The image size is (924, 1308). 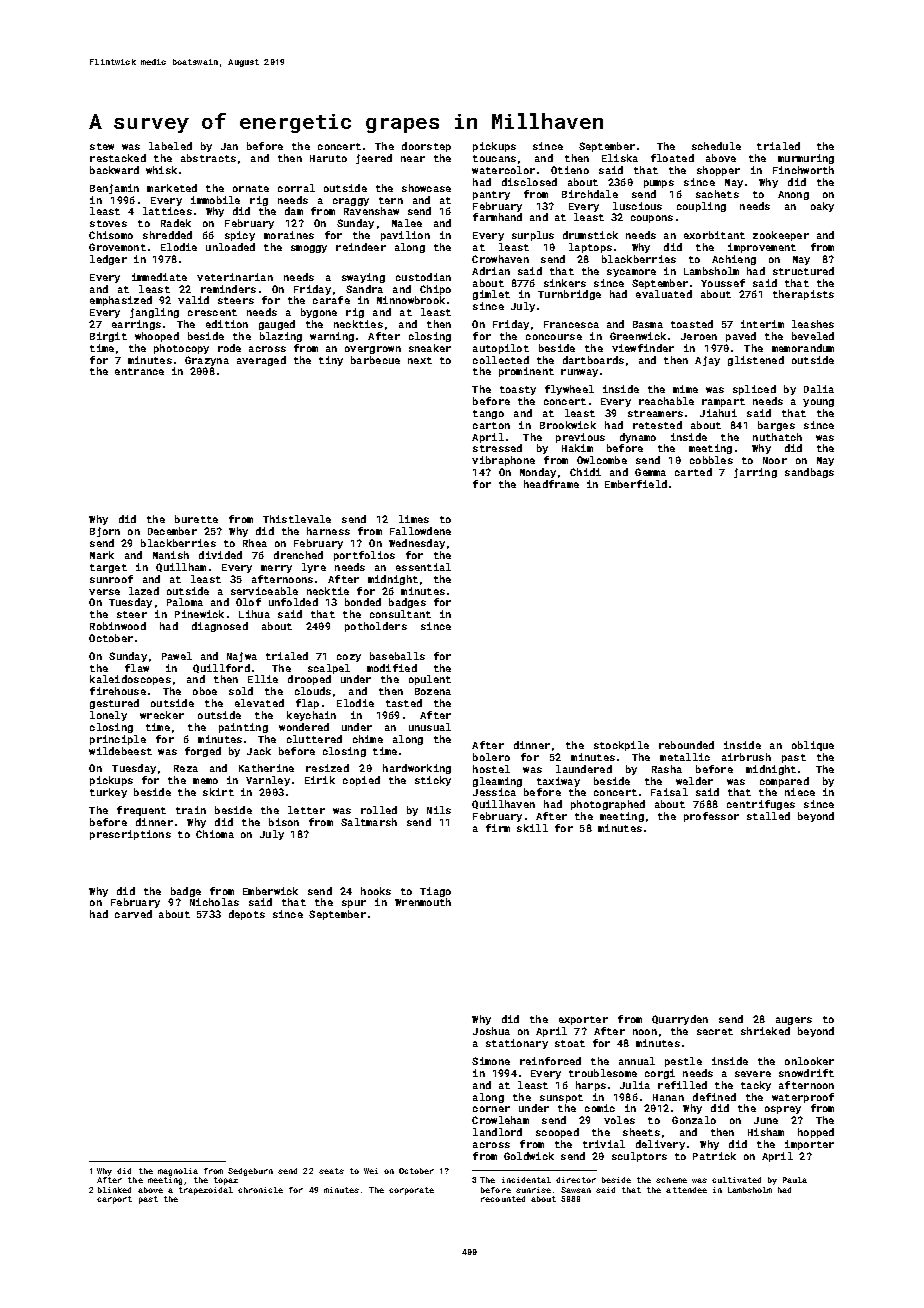 I want to click on toasted, so click(x=692, y=324).
